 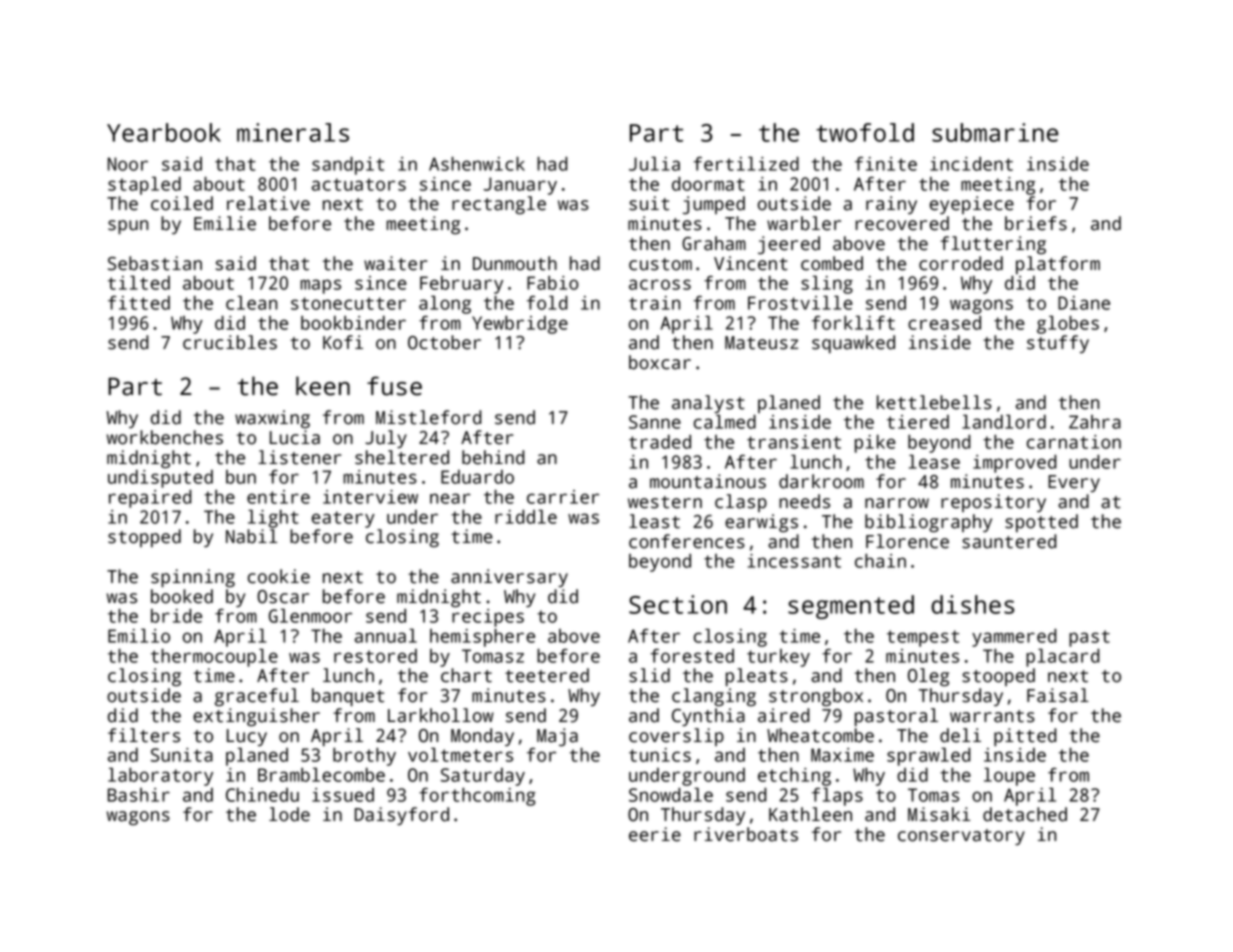 I want to click on Emilie, so click(x=225, y=223).
